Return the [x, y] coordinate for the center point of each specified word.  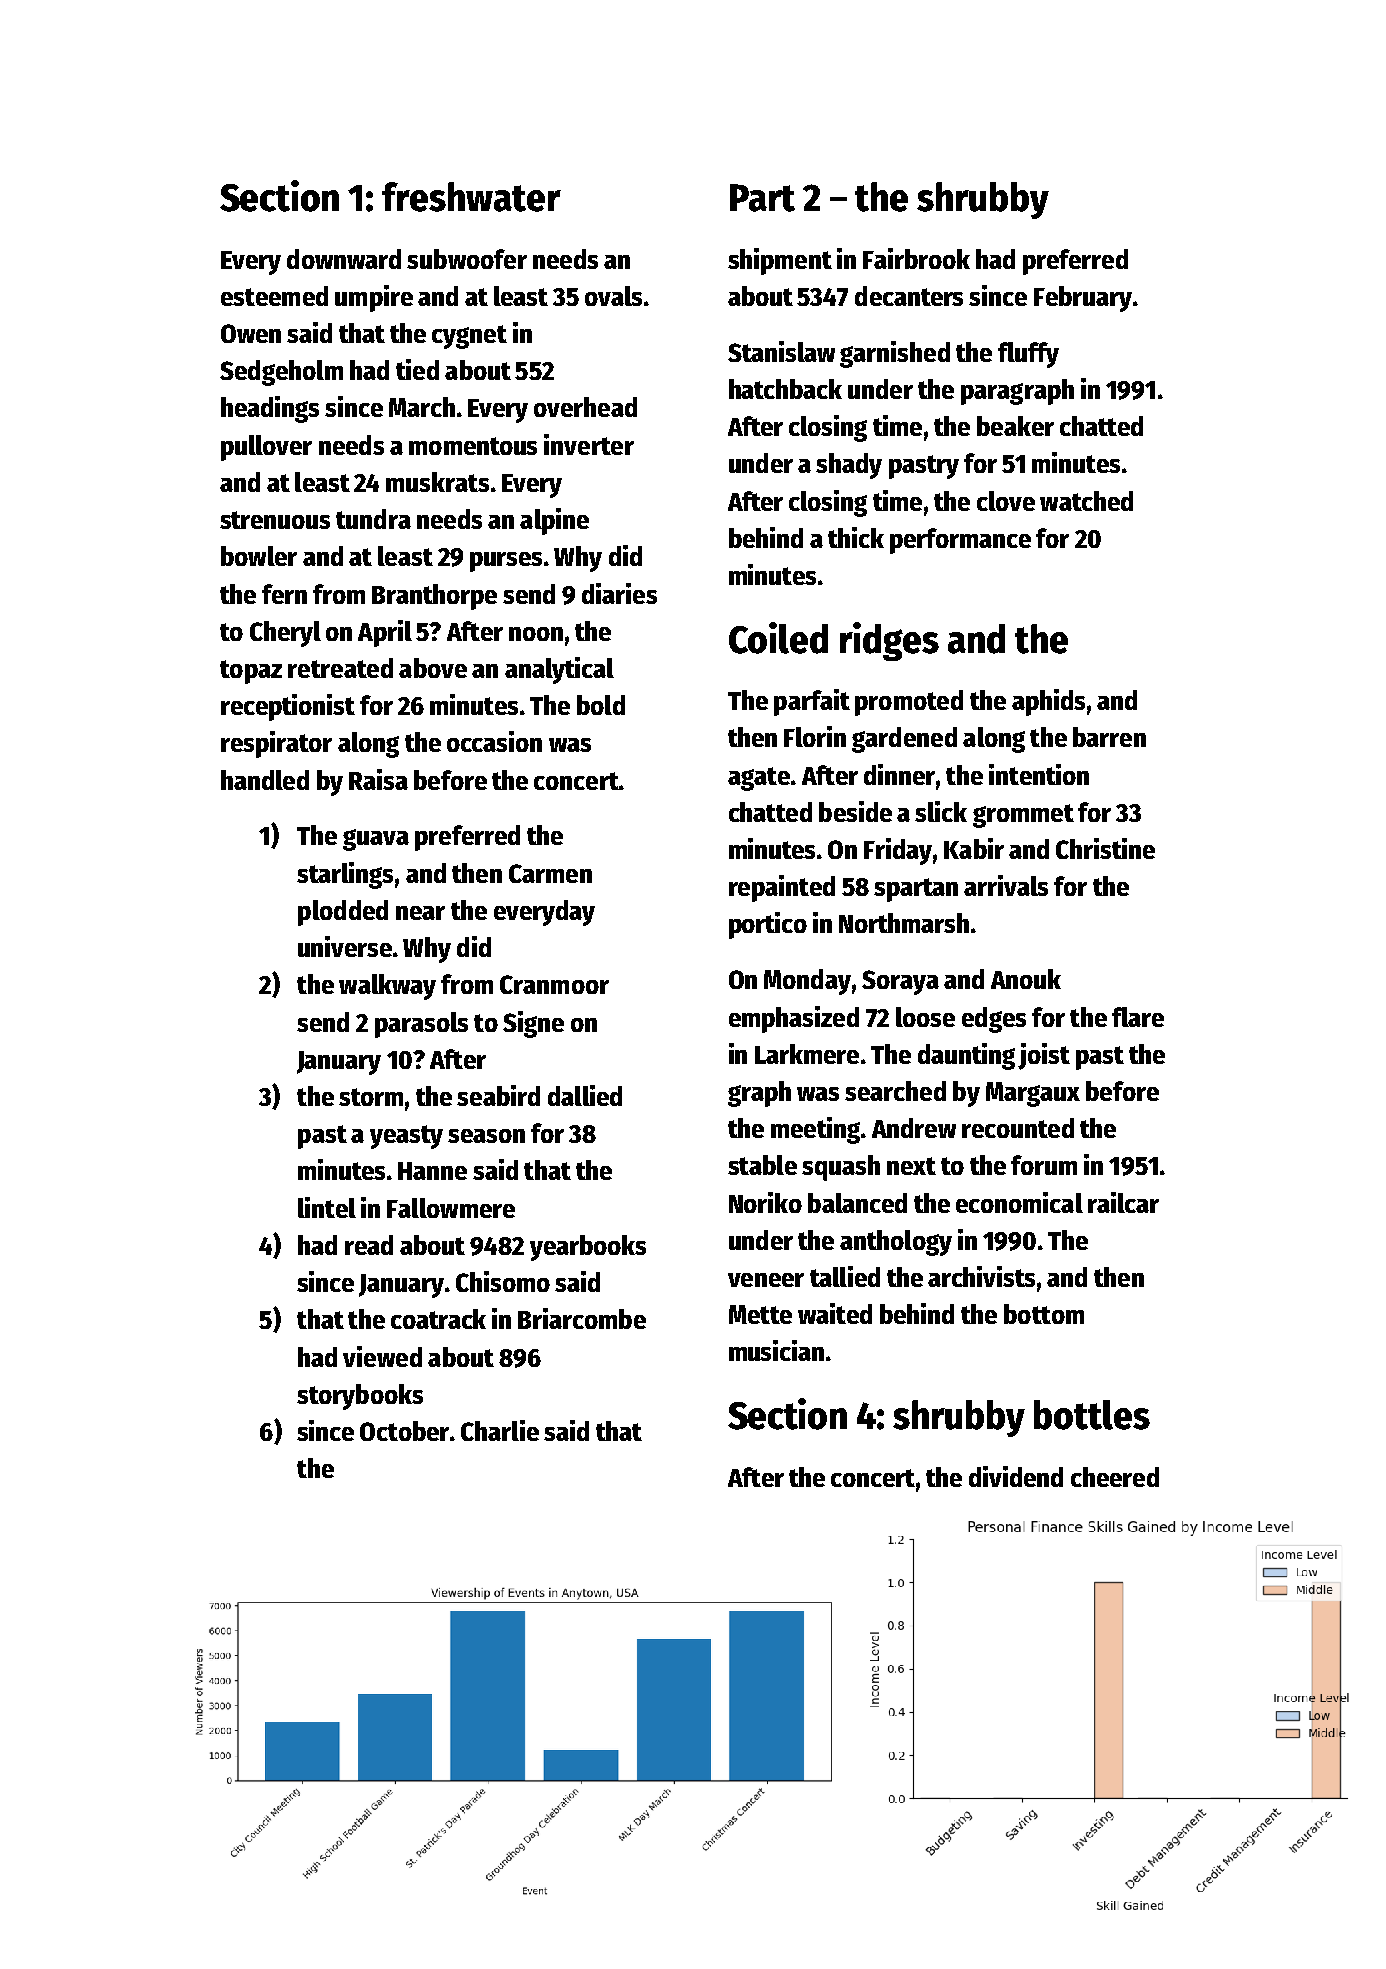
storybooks [360, 1397]
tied [417, 369]
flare [1138, 1017]
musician [776, 1350]
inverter [589, 444]
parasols [421, 1025]
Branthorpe [434, 597]
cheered [1115, 1477]
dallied [585, 1095]
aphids [1048, 702]
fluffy [1028, 355]
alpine [554, 521]
